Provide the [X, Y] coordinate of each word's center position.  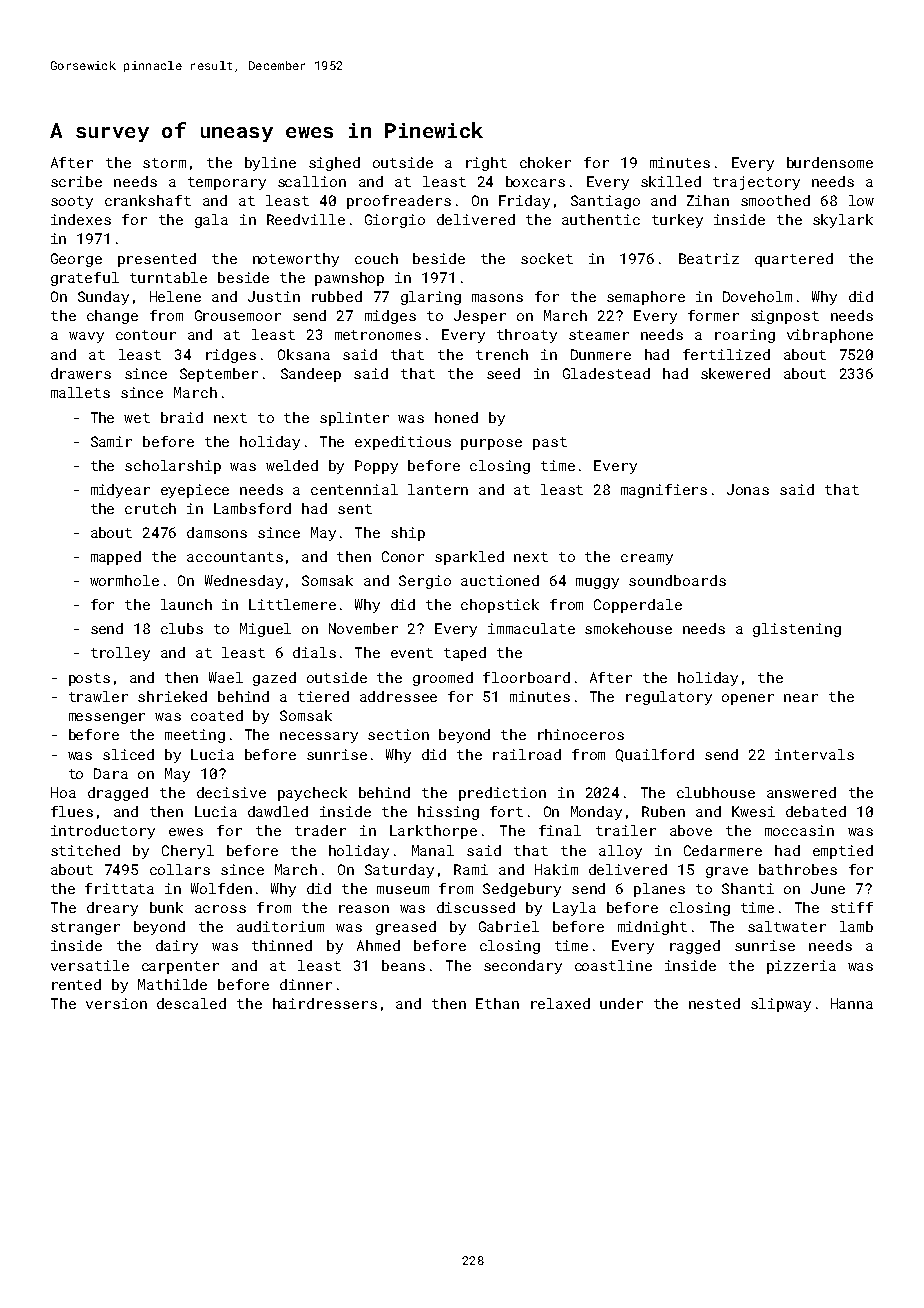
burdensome [830, 162]
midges [390, 317]
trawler [98, 696]
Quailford [655, 755]
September [219, 375]
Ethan [497, 1003]
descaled [191, 1003]
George [76, 260]
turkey [677, 221]
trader [320, 830]
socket [547, 258]
